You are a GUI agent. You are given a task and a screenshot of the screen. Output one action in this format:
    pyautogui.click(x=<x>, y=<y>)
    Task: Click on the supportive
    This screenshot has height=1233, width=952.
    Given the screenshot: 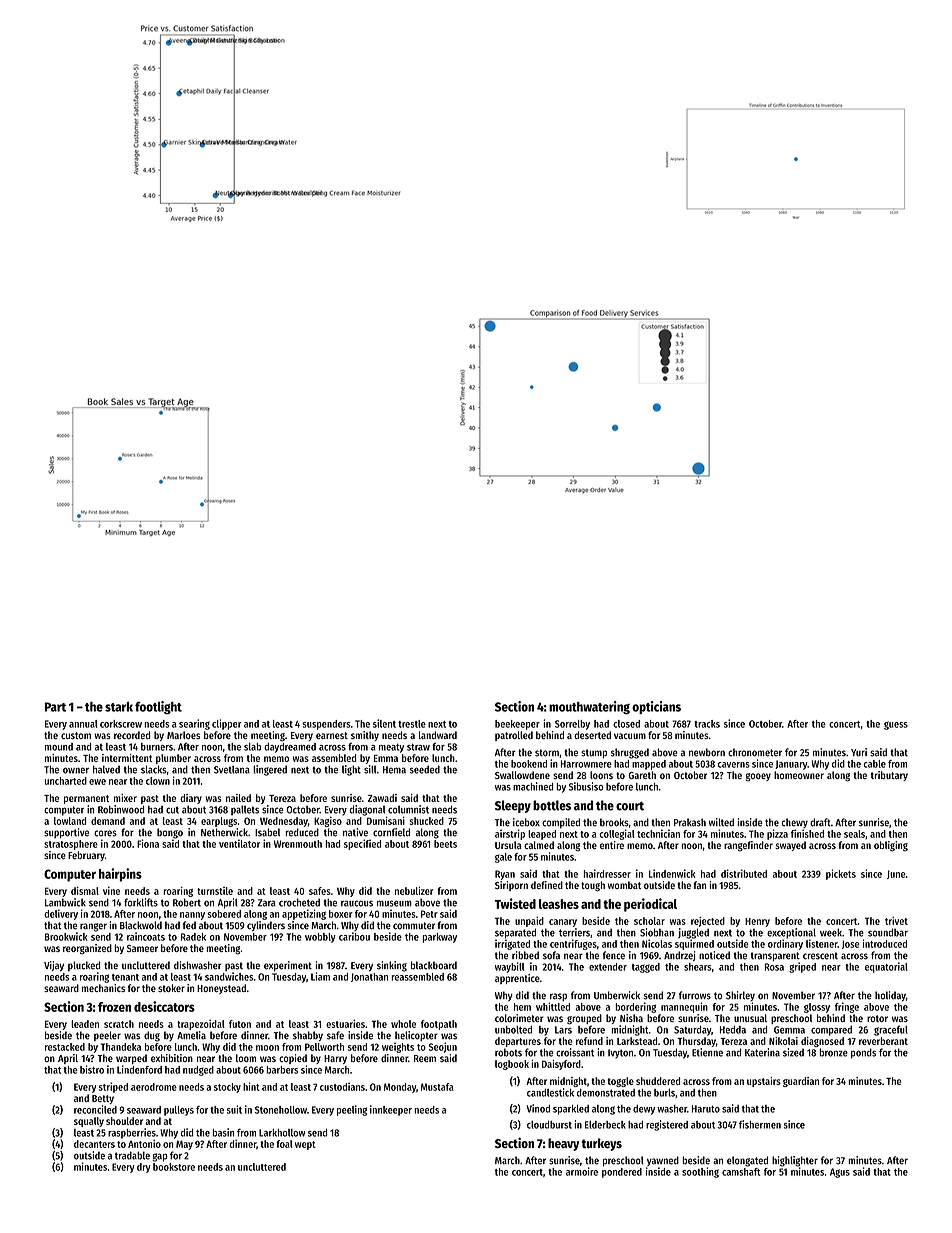 What is the action you would take?
    pyautogui.click(x=66, y=833)
